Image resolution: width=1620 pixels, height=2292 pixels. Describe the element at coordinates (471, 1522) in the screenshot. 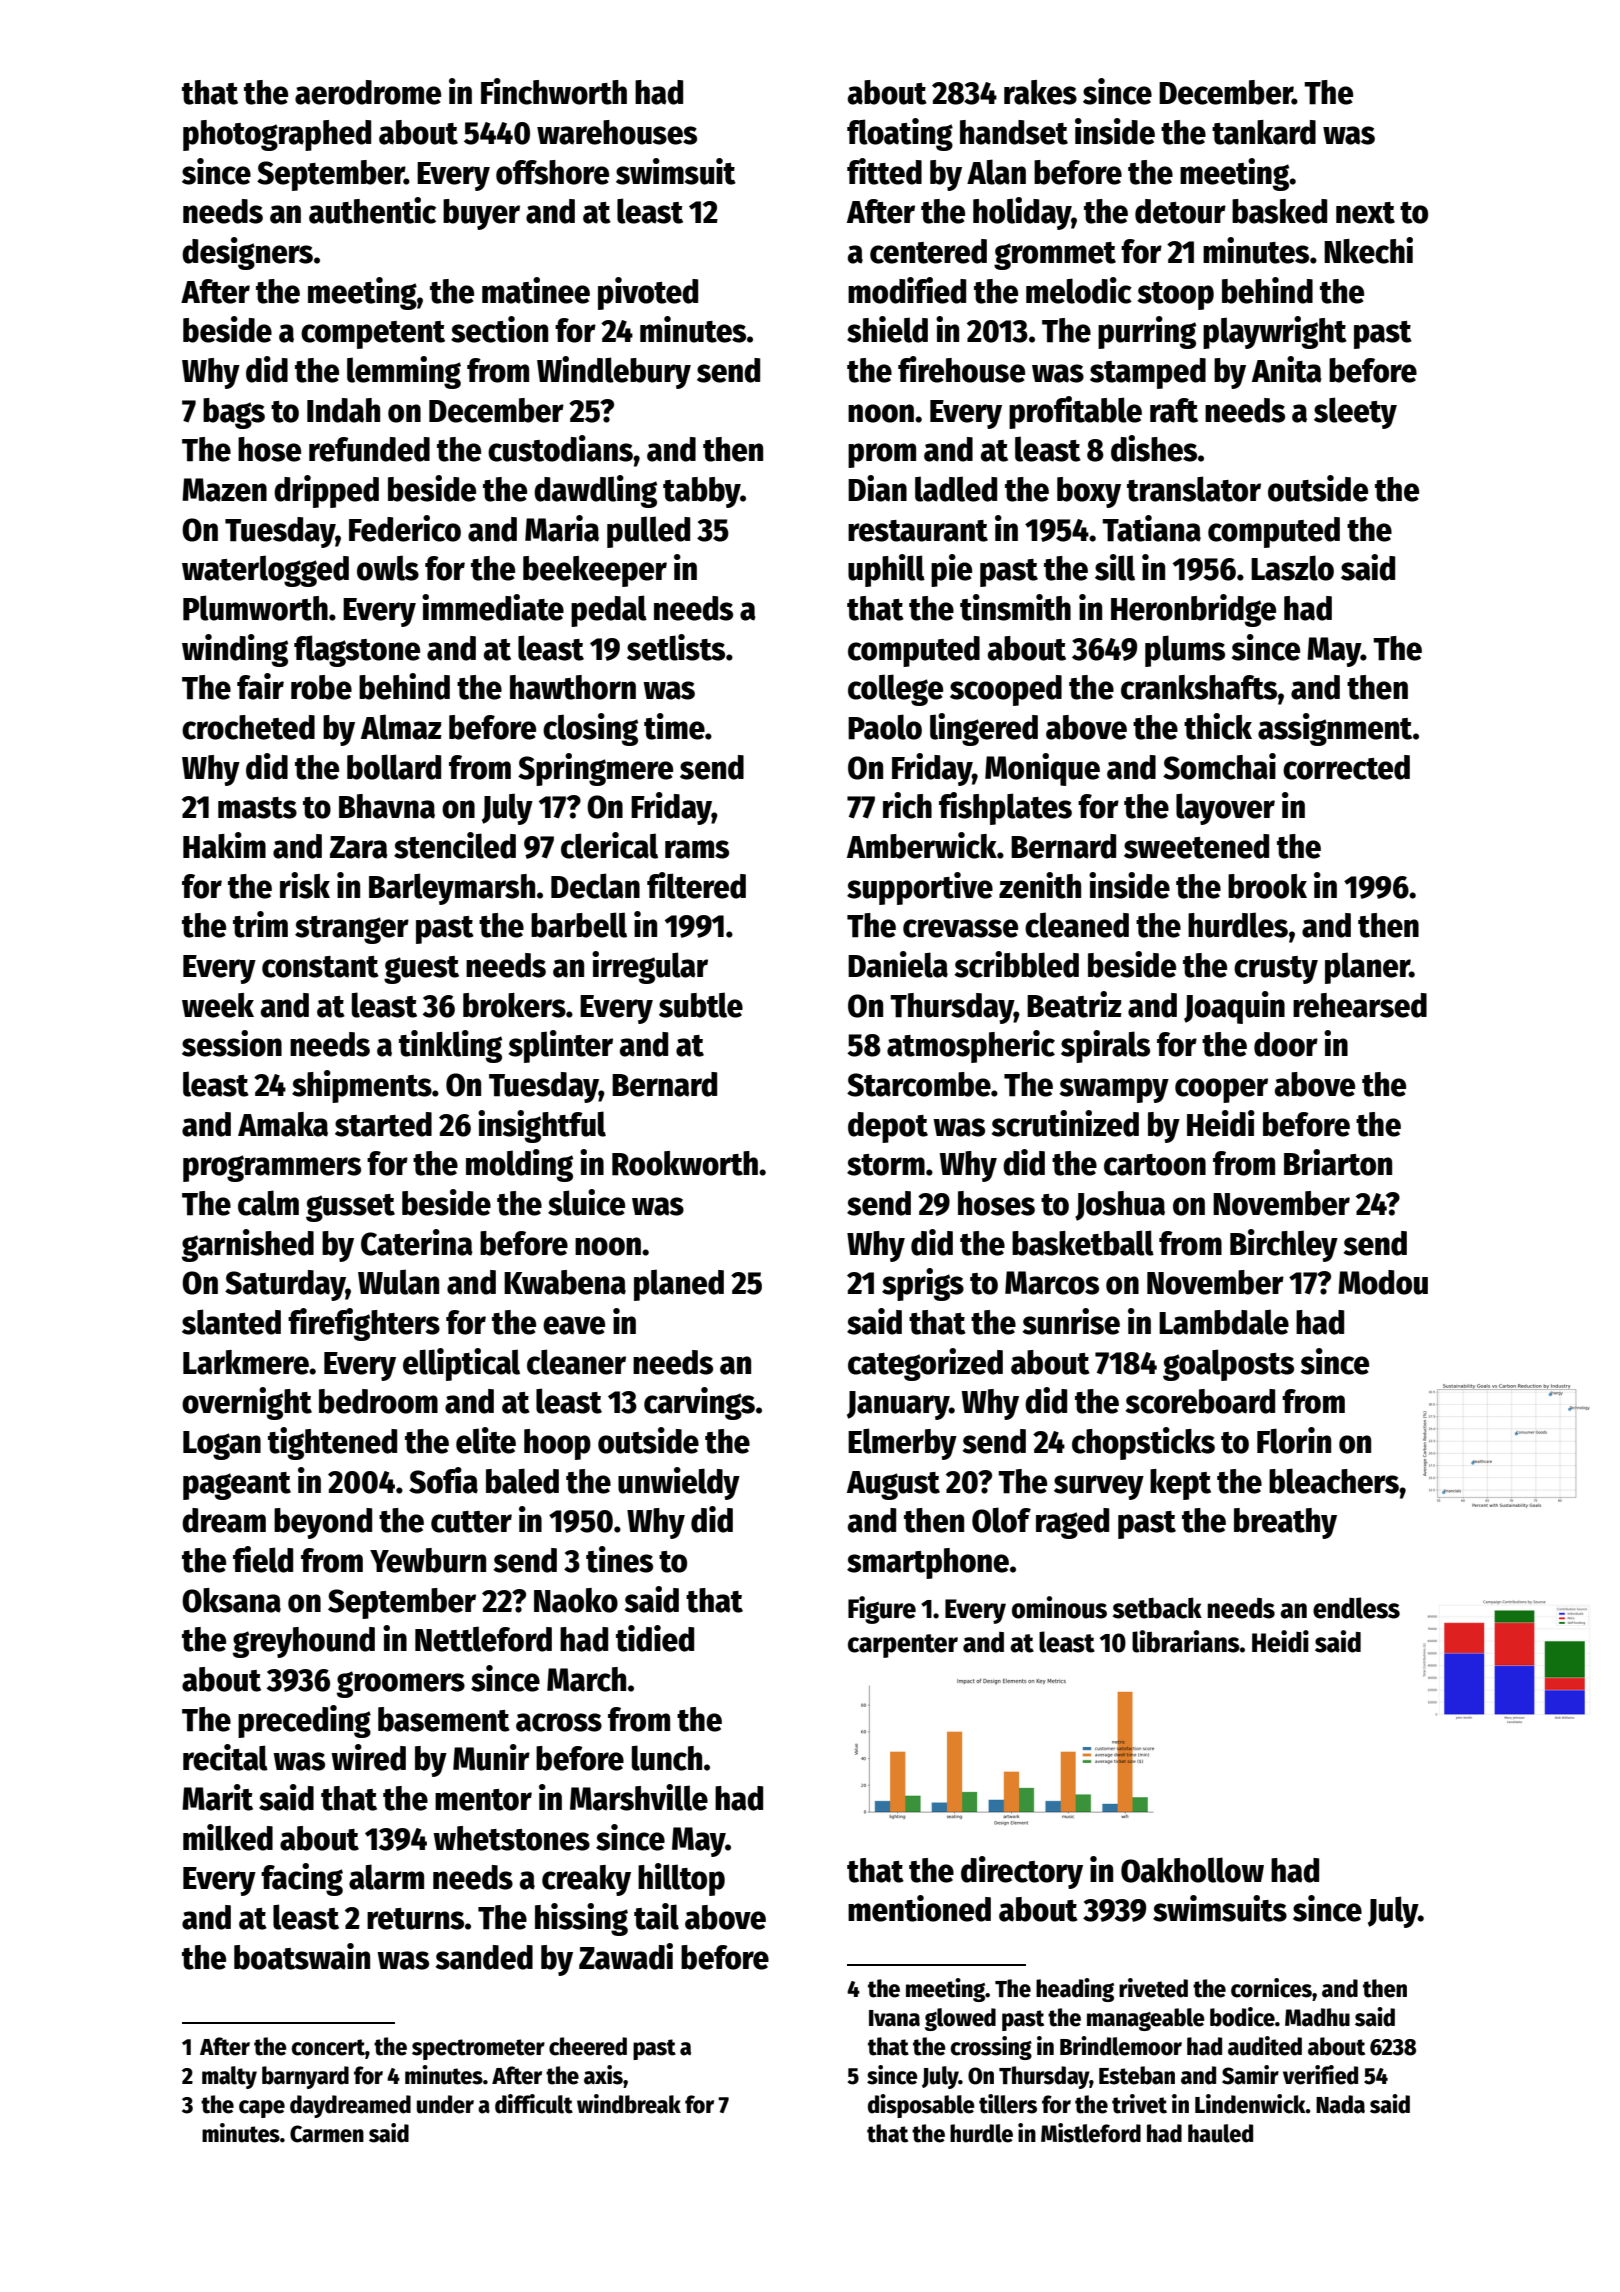

I see `cutter` at that location.
